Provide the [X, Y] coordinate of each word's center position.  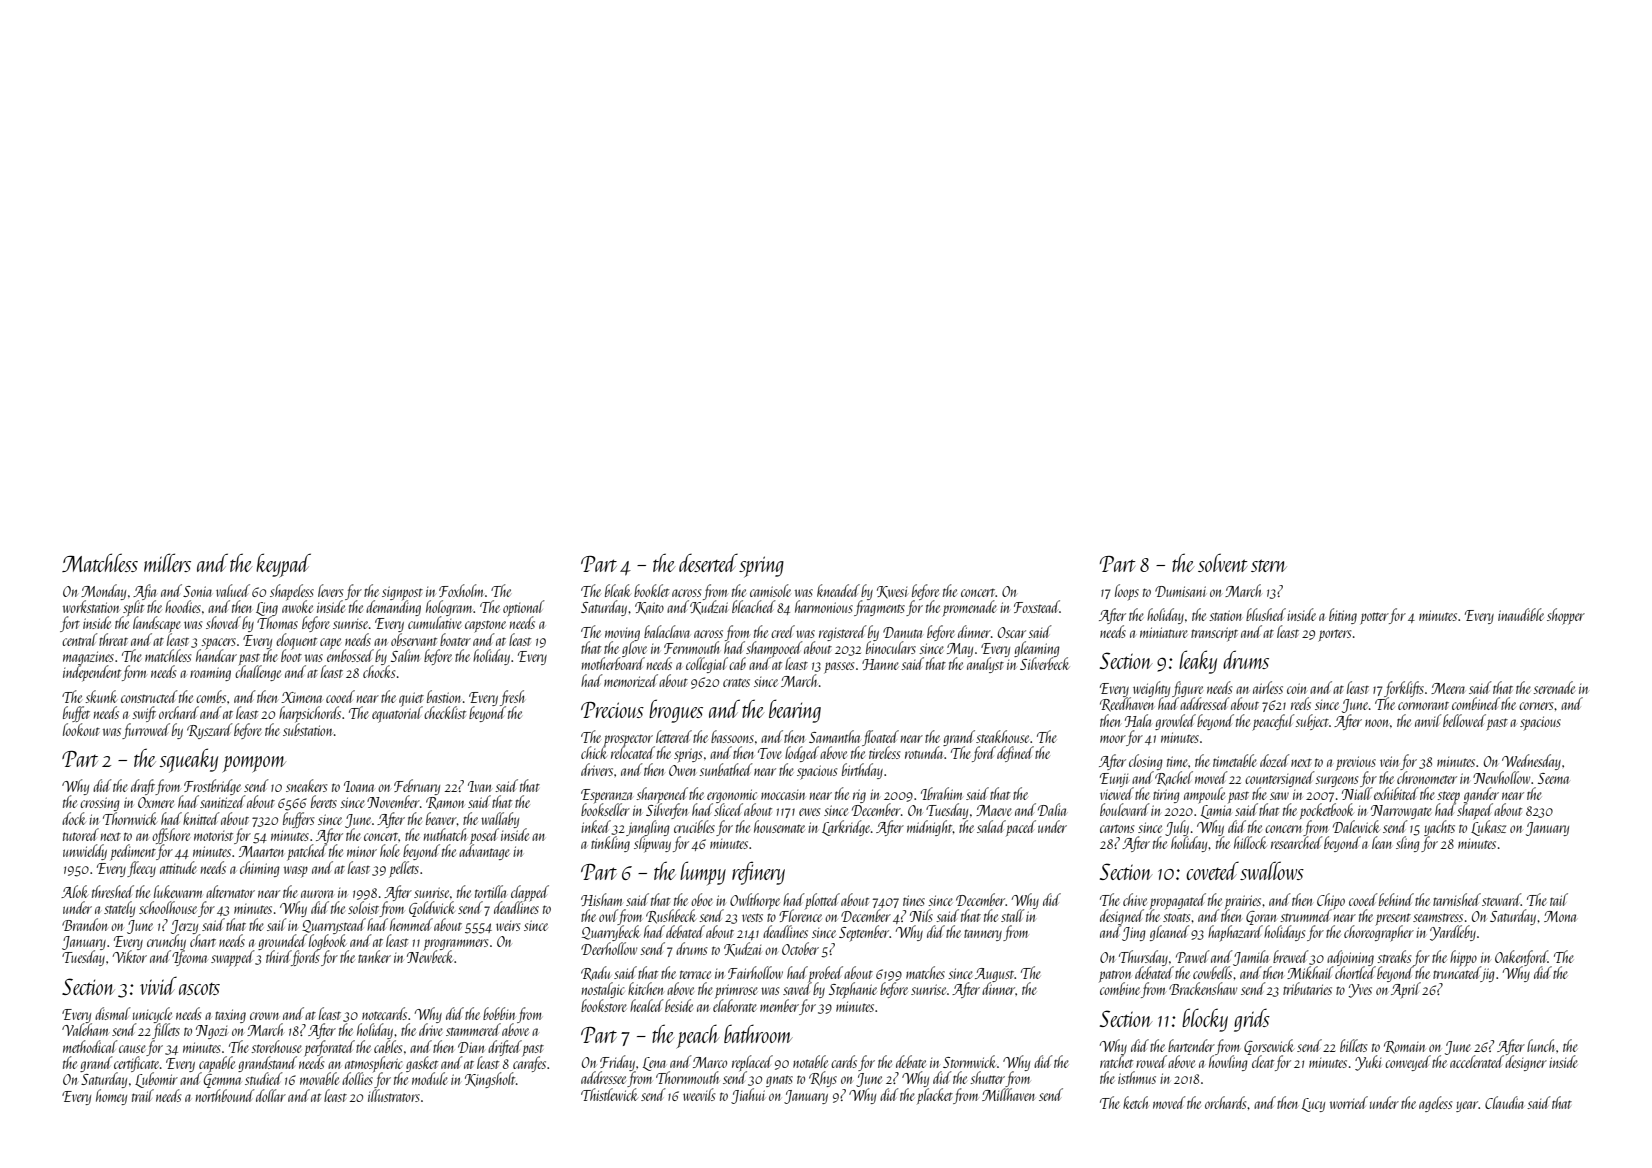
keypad [283, 565]
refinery [758, 873]
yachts [1439, 828]
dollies [357, 1079]
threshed [113, 891]
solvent [1222, 562]
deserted [708, 563]
